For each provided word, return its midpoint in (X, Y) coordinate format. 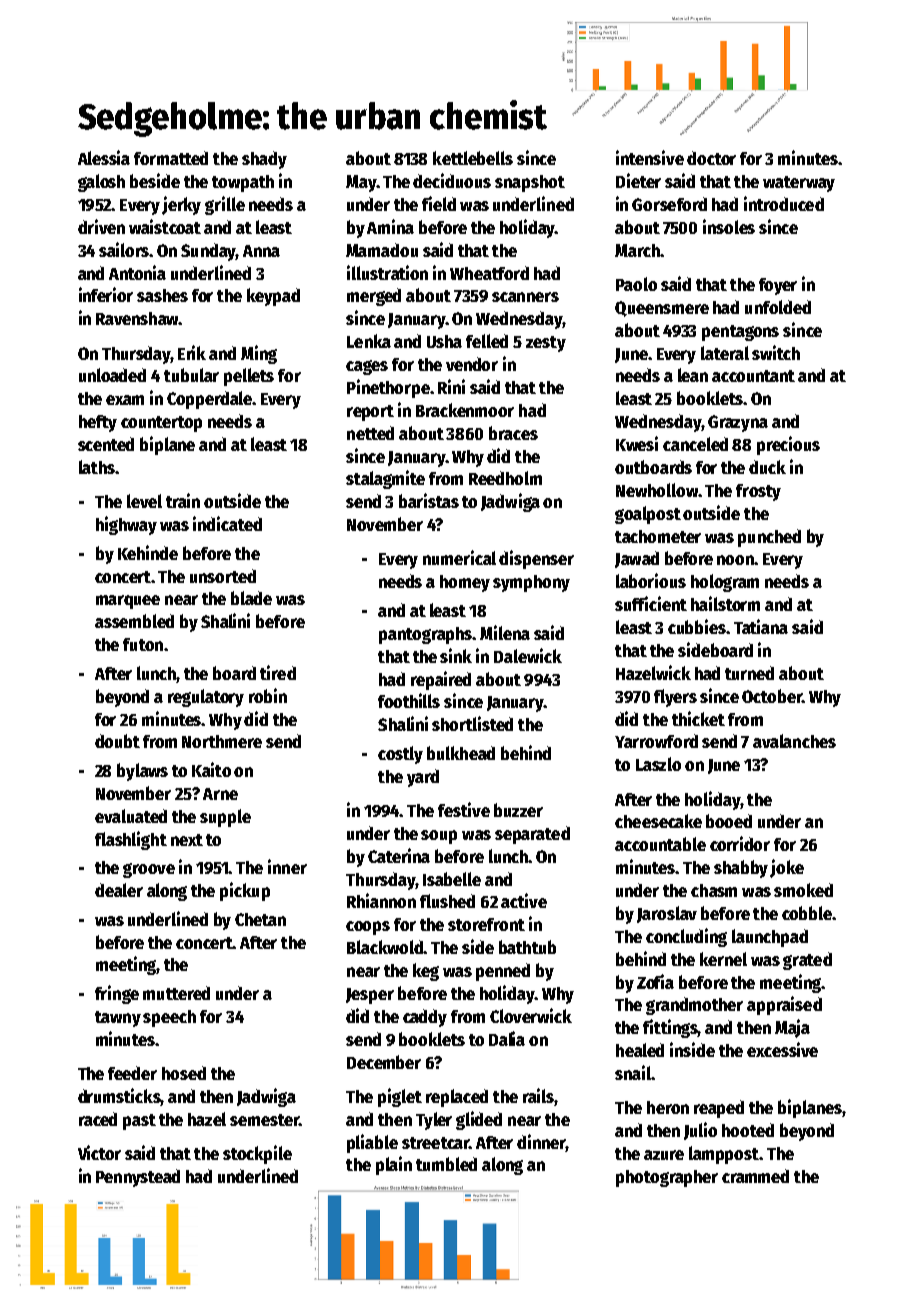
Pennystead (138, 1178)
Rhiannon (381, 900)
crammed (755, 1176)
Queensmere (662, 309)
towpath (243, 183)
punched (769, 538)
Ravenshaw (137, 318)
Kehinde (148, 552)
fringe (117, 994)
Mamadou (382, 250)
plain (394, 1165)
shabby (741, 869)
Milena (505, 632)
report (370, 413)
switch (776, 352)
